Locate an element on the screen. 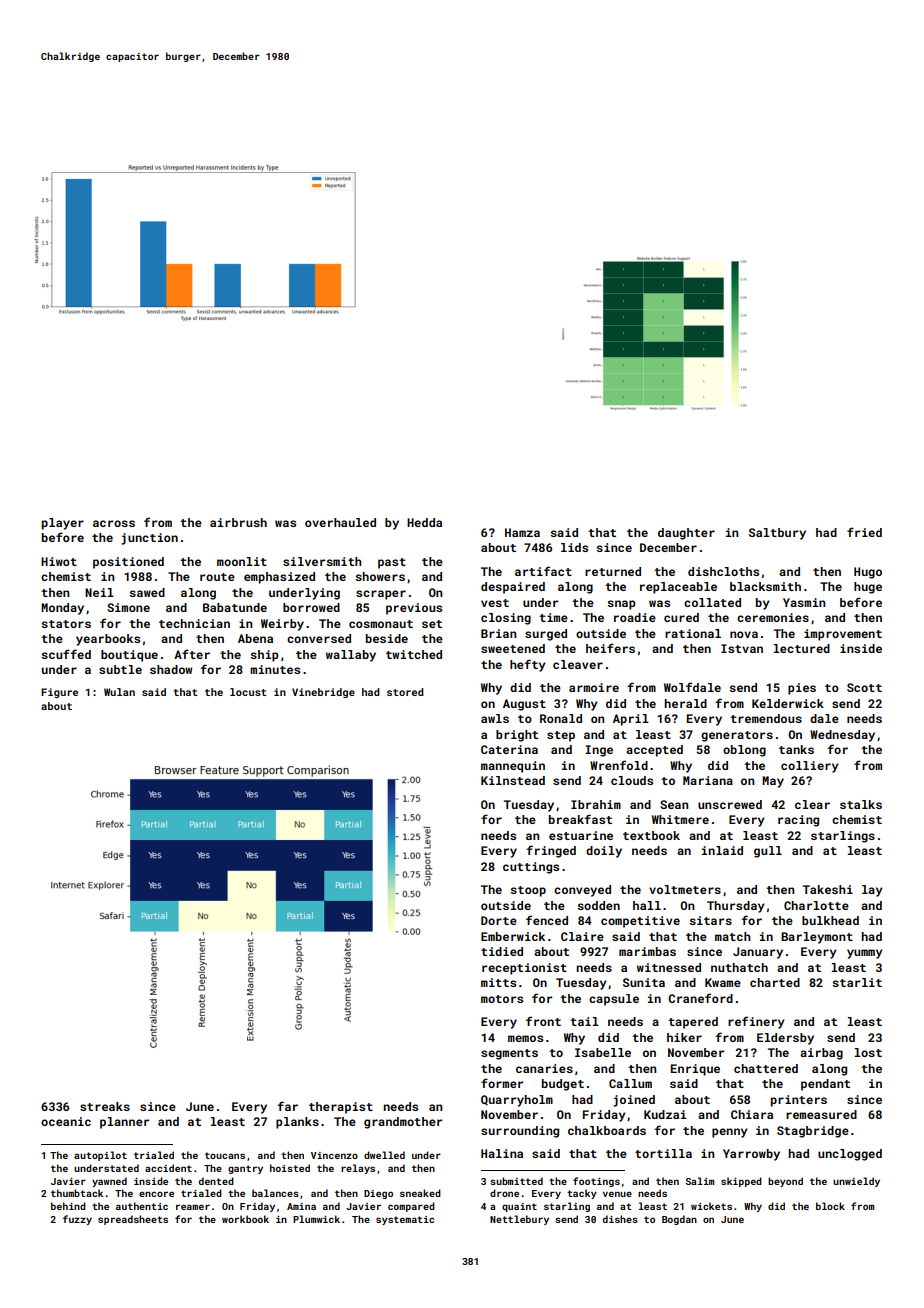  herald is located at coordinates (685, 703).
